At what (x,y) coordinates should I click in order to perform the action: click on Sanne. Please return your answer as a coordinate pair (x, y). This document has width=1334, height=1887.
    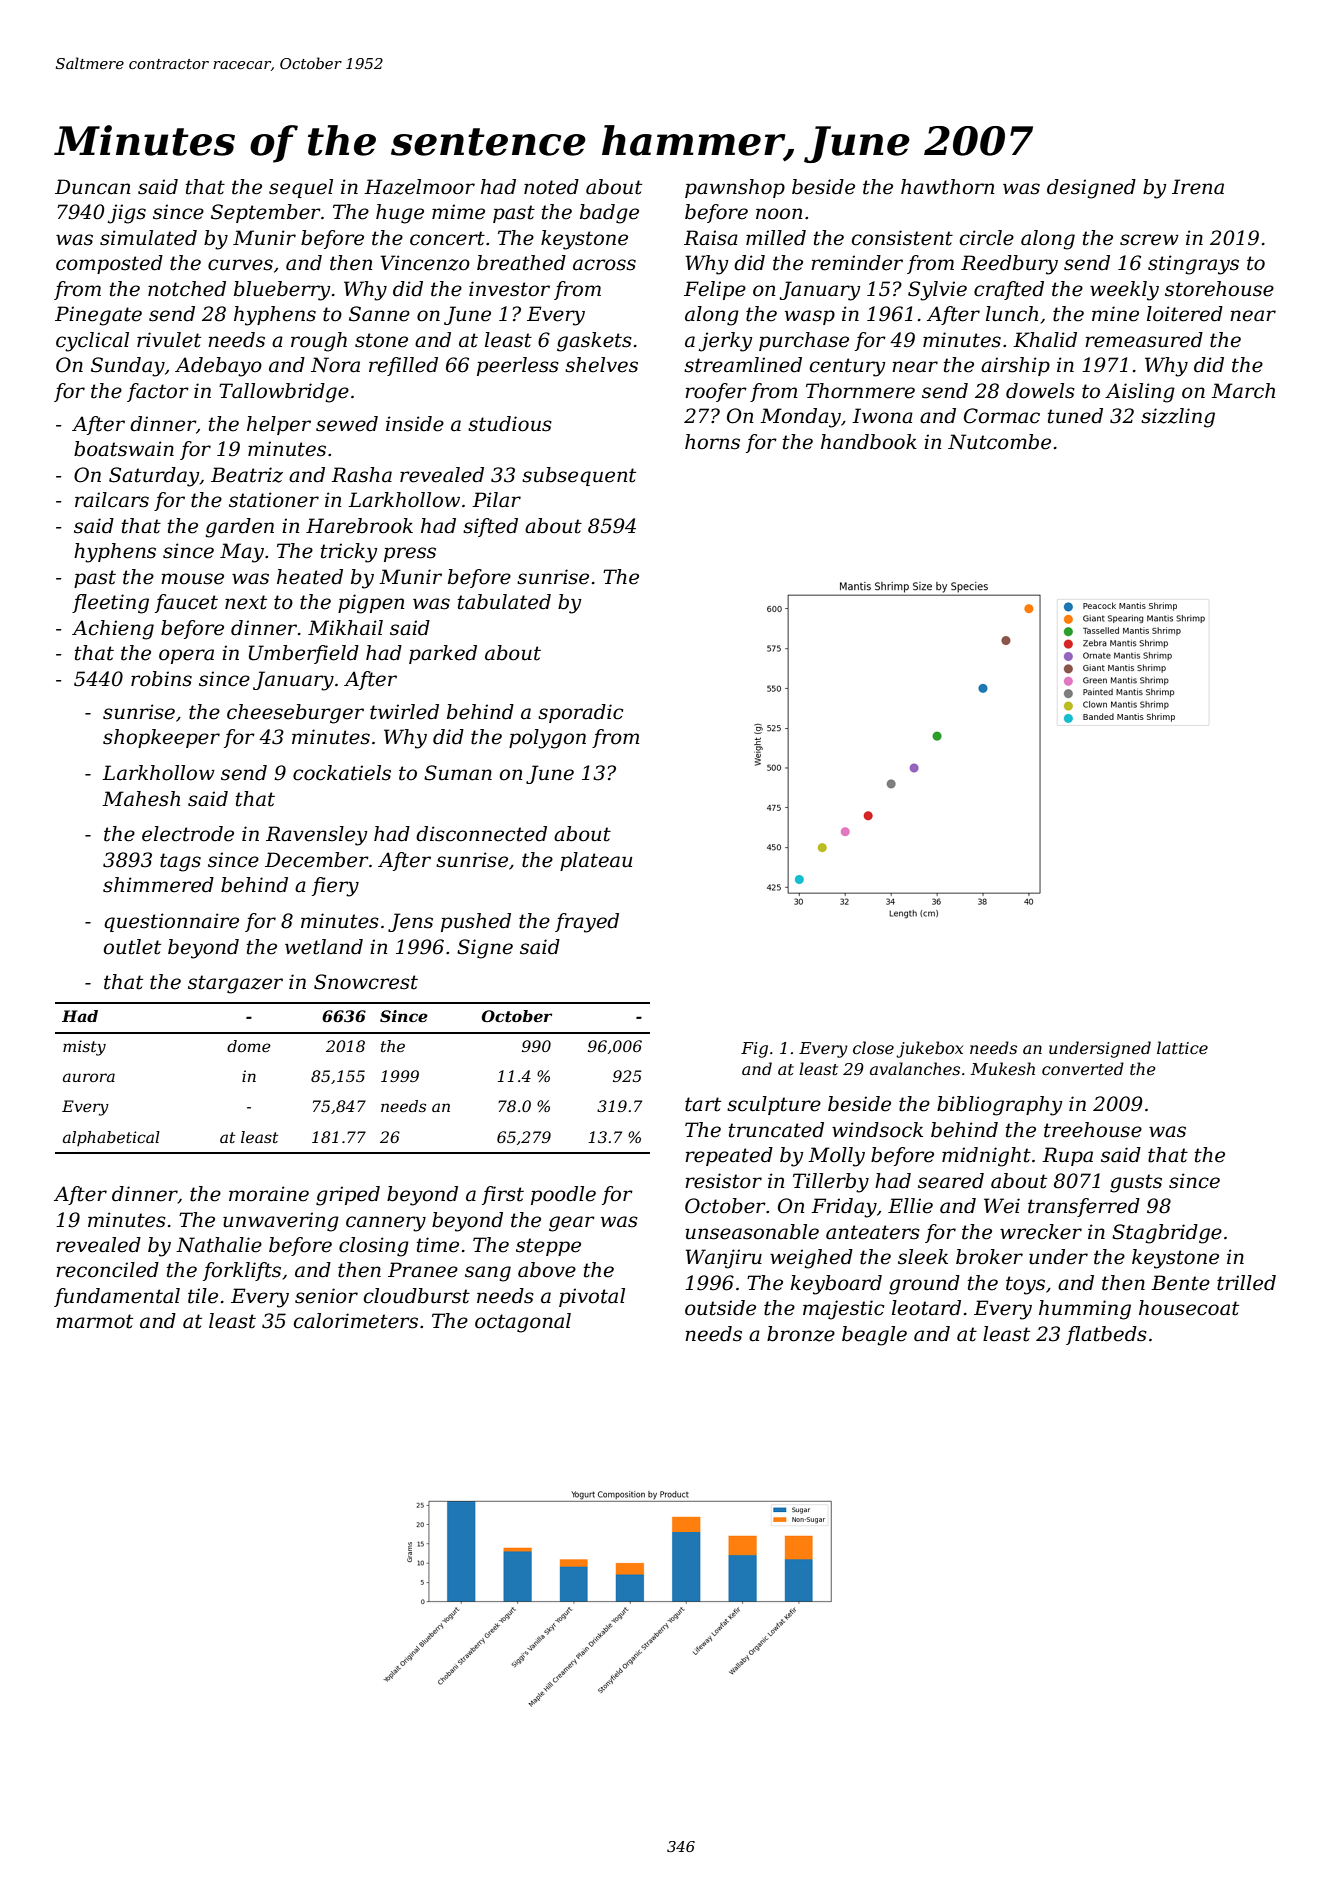
    Looking at the image, I should click on (379, 314).
